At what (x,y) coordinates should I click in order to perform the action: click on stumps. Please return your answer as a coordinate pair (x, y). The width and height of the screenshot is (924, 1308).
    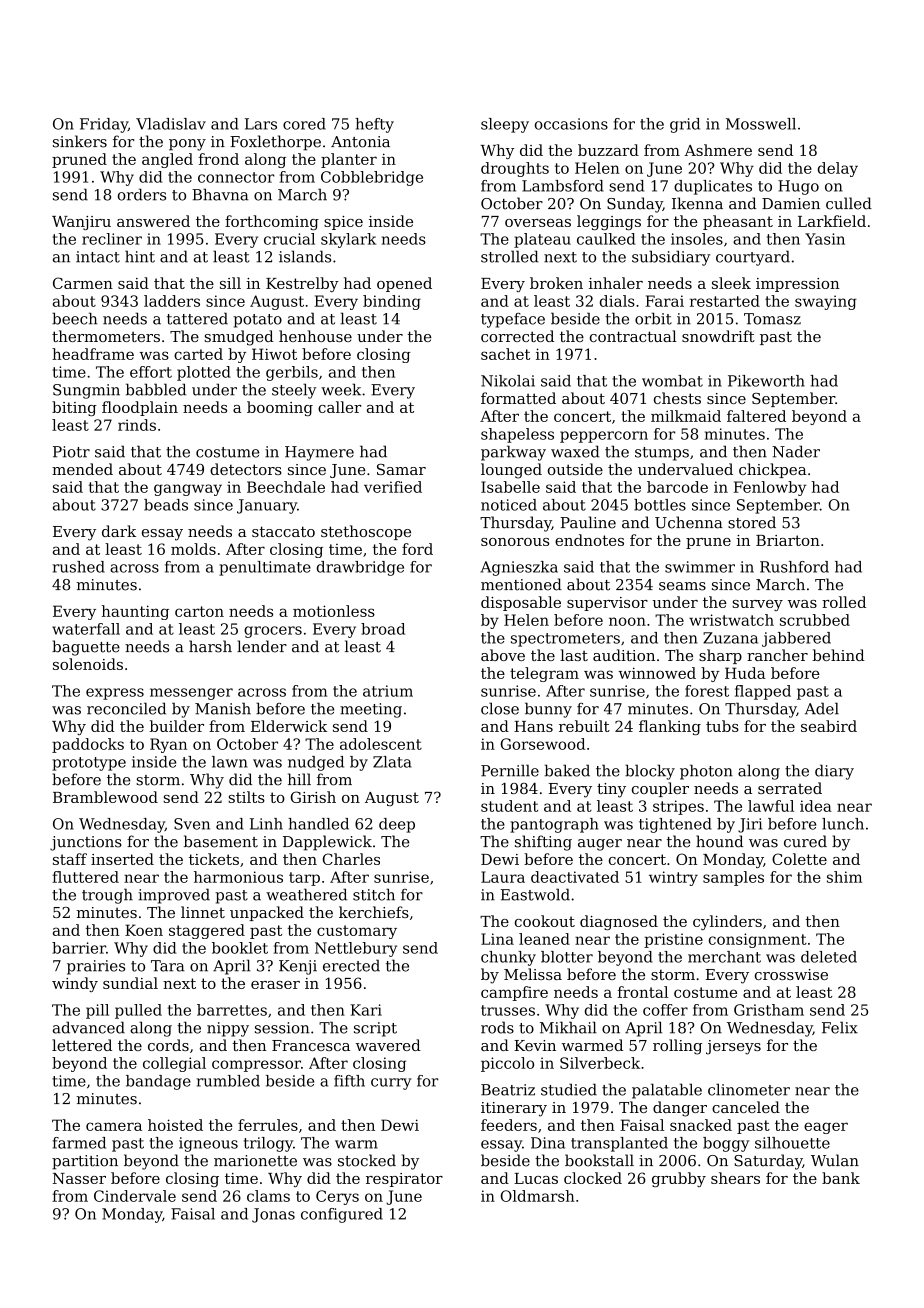
    Looking at the image, I should click on (662, 454).
